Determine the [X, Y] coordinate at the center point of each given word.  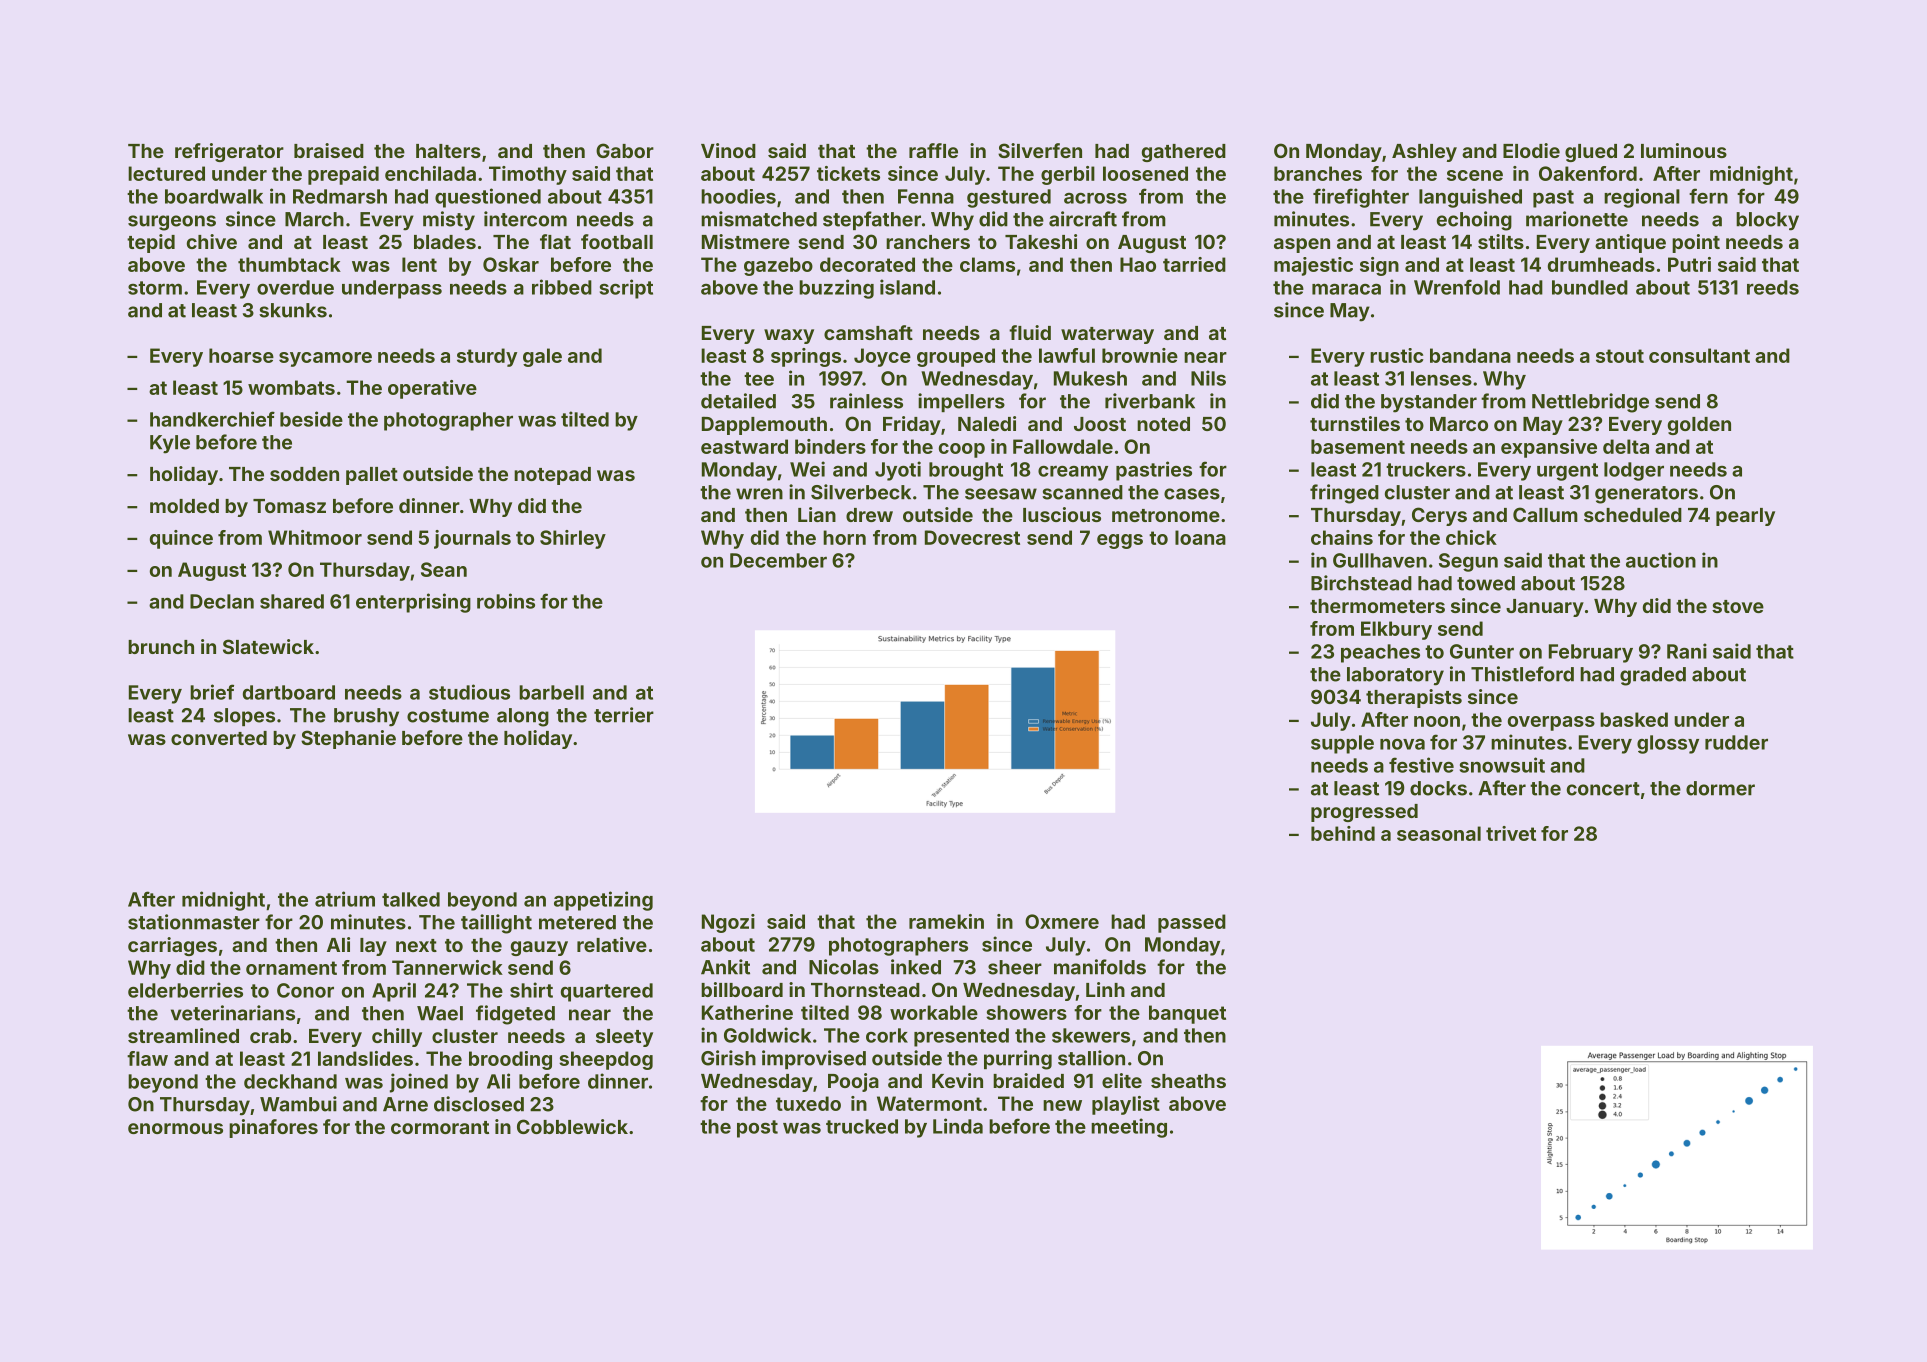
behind [1343, 833]
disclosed [479, 1104]
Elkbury [1396, 630]
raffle [933, 150]
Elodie [1531, 150]
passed [1192, 923]
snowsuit [1502, 765]
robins [506, 601]
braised [329, 150]
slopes [244, 717]
